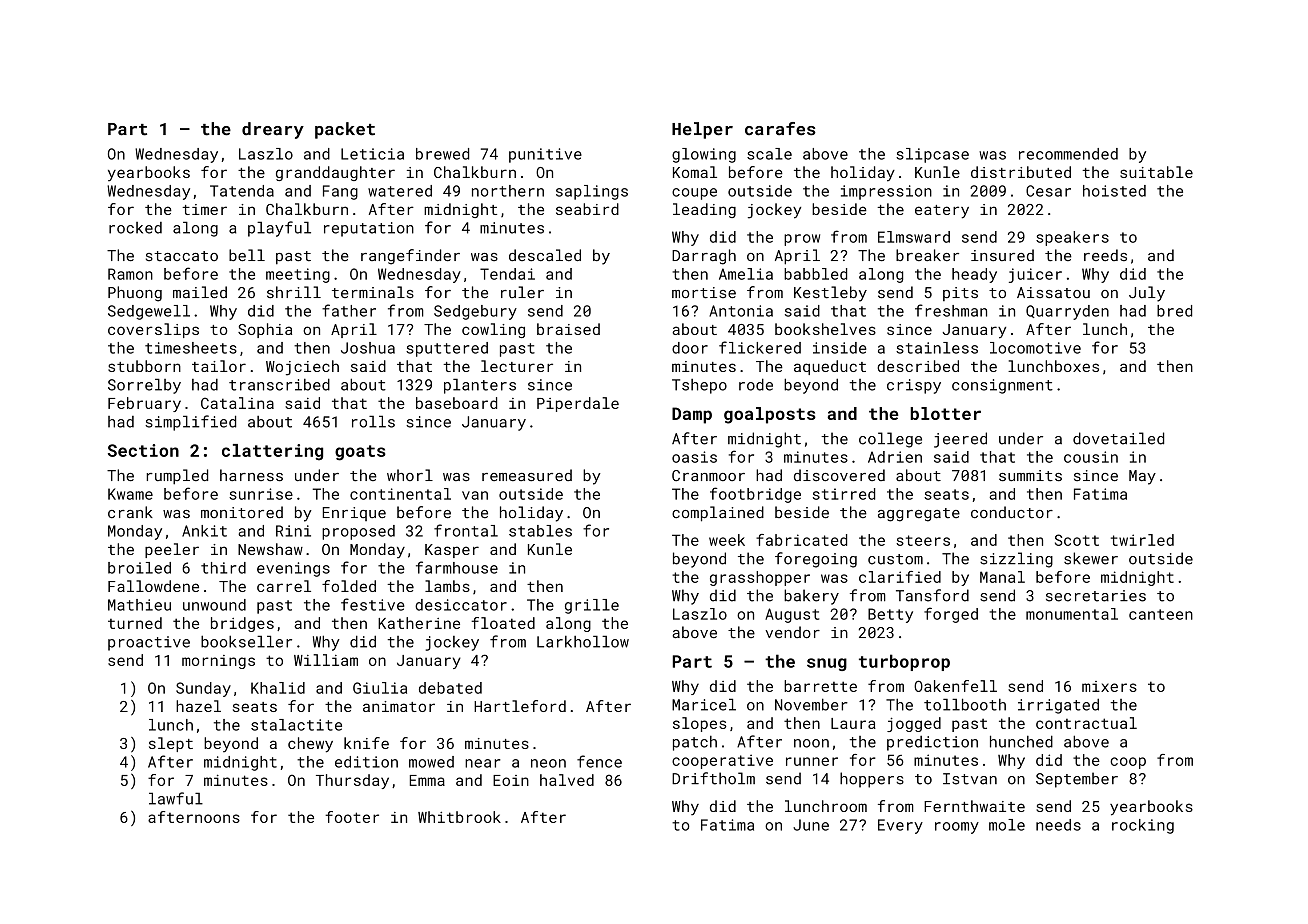 The width and height of the screenshot is (1308, 924). What do you see at coordinates (459, 817) in the screenshot?
I see `Whitbrook` at bounding box center [459, 817].
